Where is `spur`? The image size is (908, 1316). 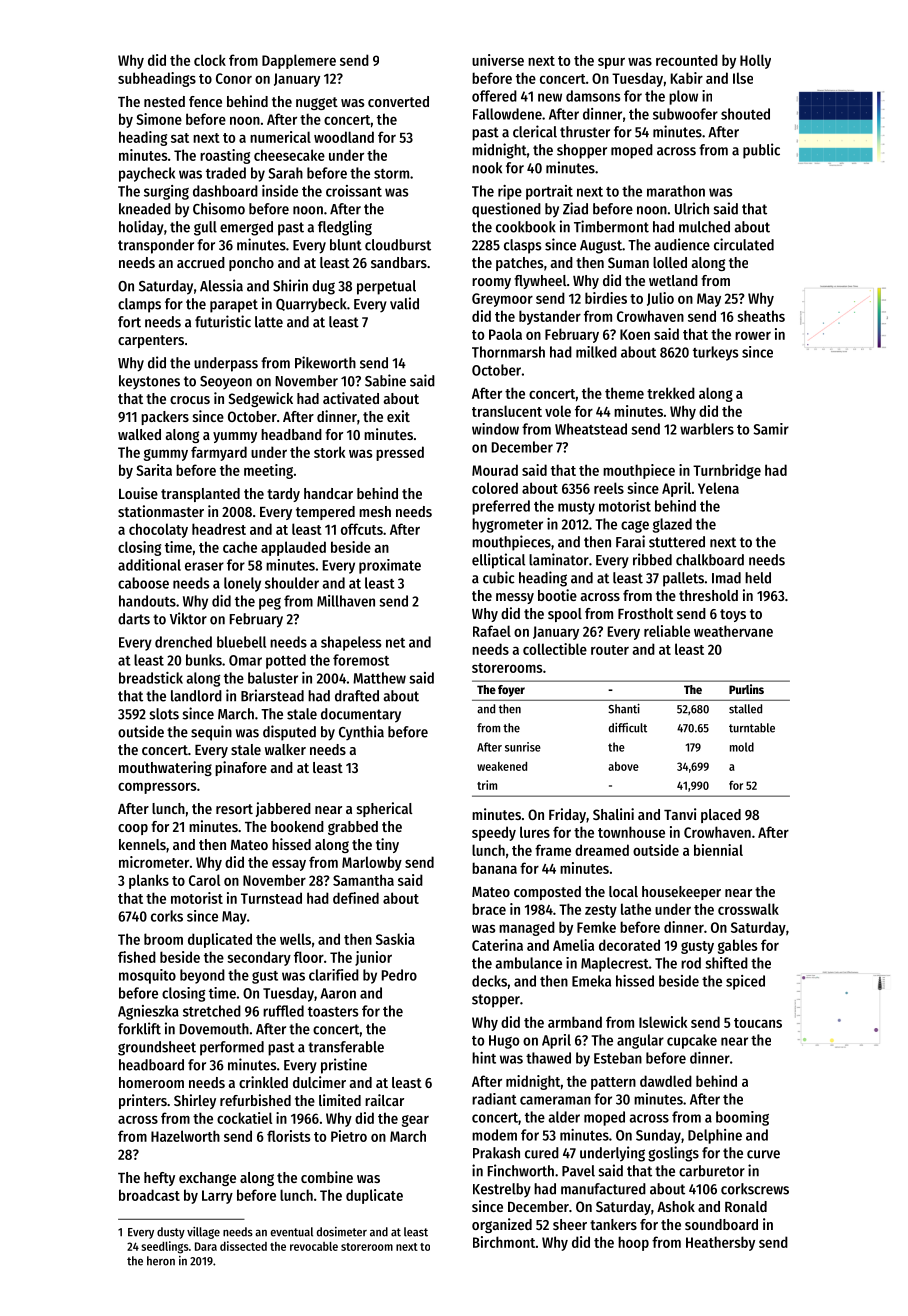 spur is located at coordinates (611, 63).
